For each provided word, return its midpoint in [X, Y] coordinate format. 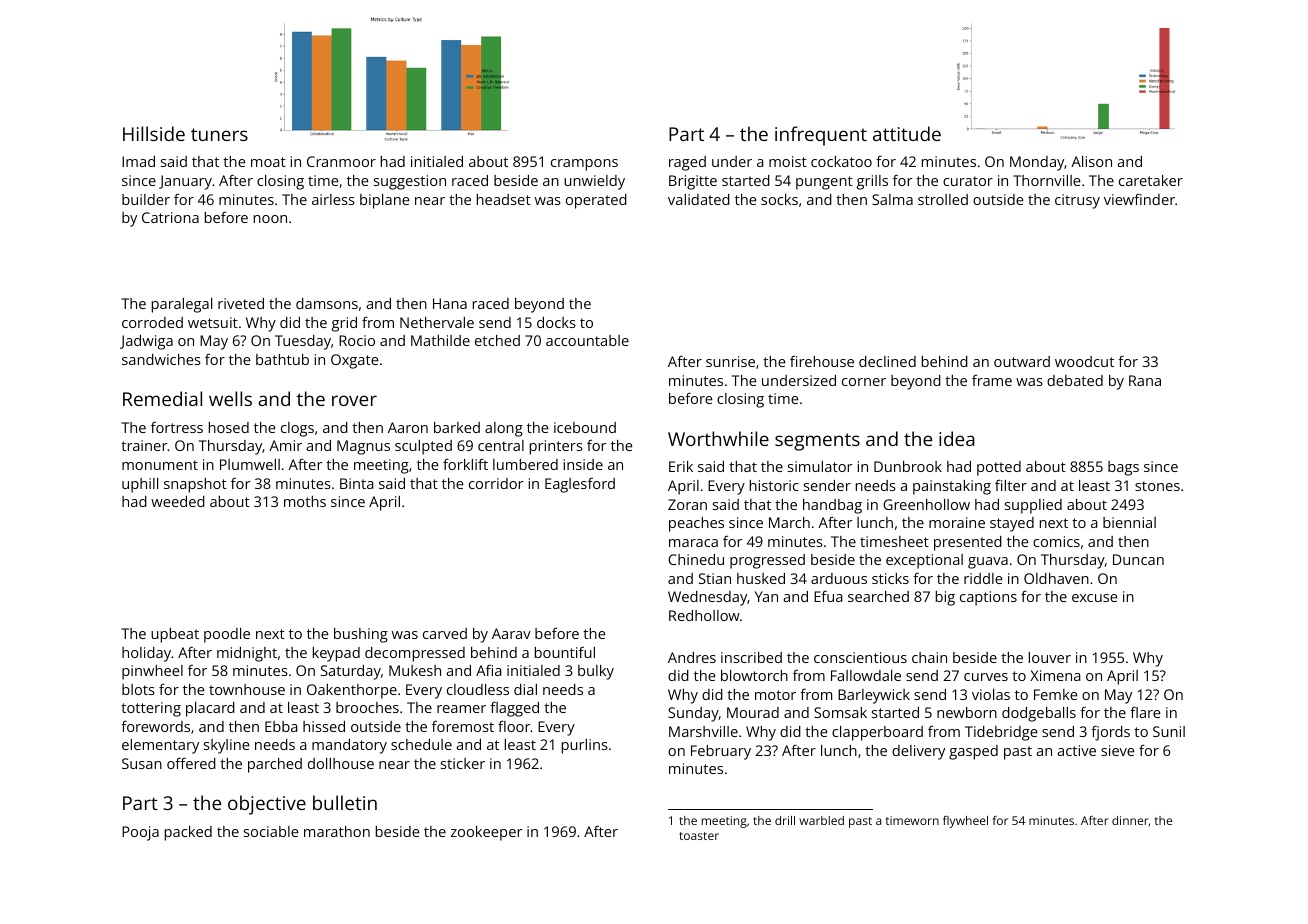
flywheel [965, 822]
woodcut [1084, 361]
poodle [227, 635]
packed [188, 833]
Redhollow [704, 615]
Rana [1145, 380]
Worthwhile [718, 438]
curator [968, 181]
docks [556, 322]
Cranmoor [341, 161]
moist [788, 161]
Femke [1056, 694]
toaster [699, 836]
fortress [177, 427]
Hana [450, 303]
